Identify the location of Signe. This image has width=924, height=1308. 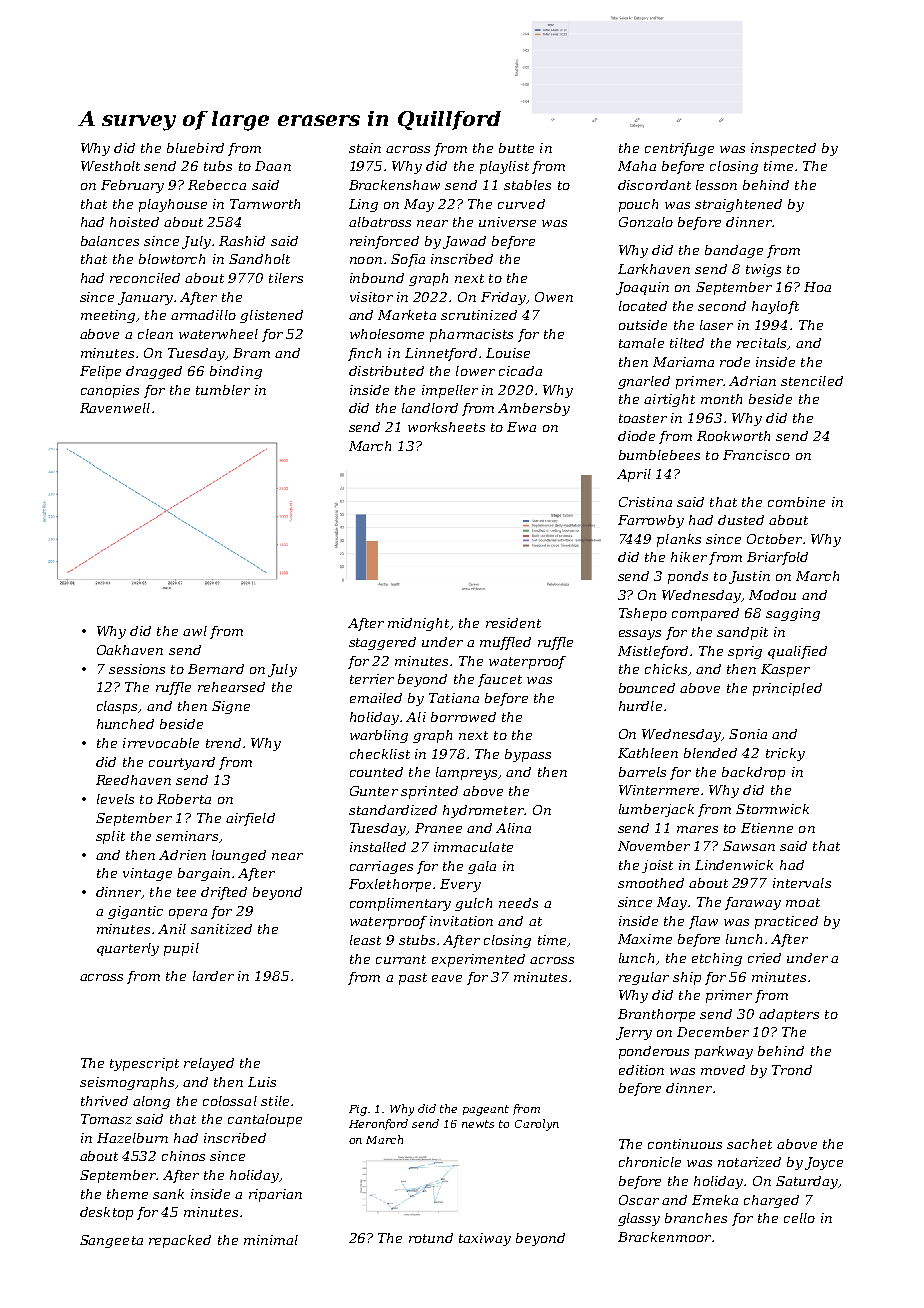
(231, 707).
